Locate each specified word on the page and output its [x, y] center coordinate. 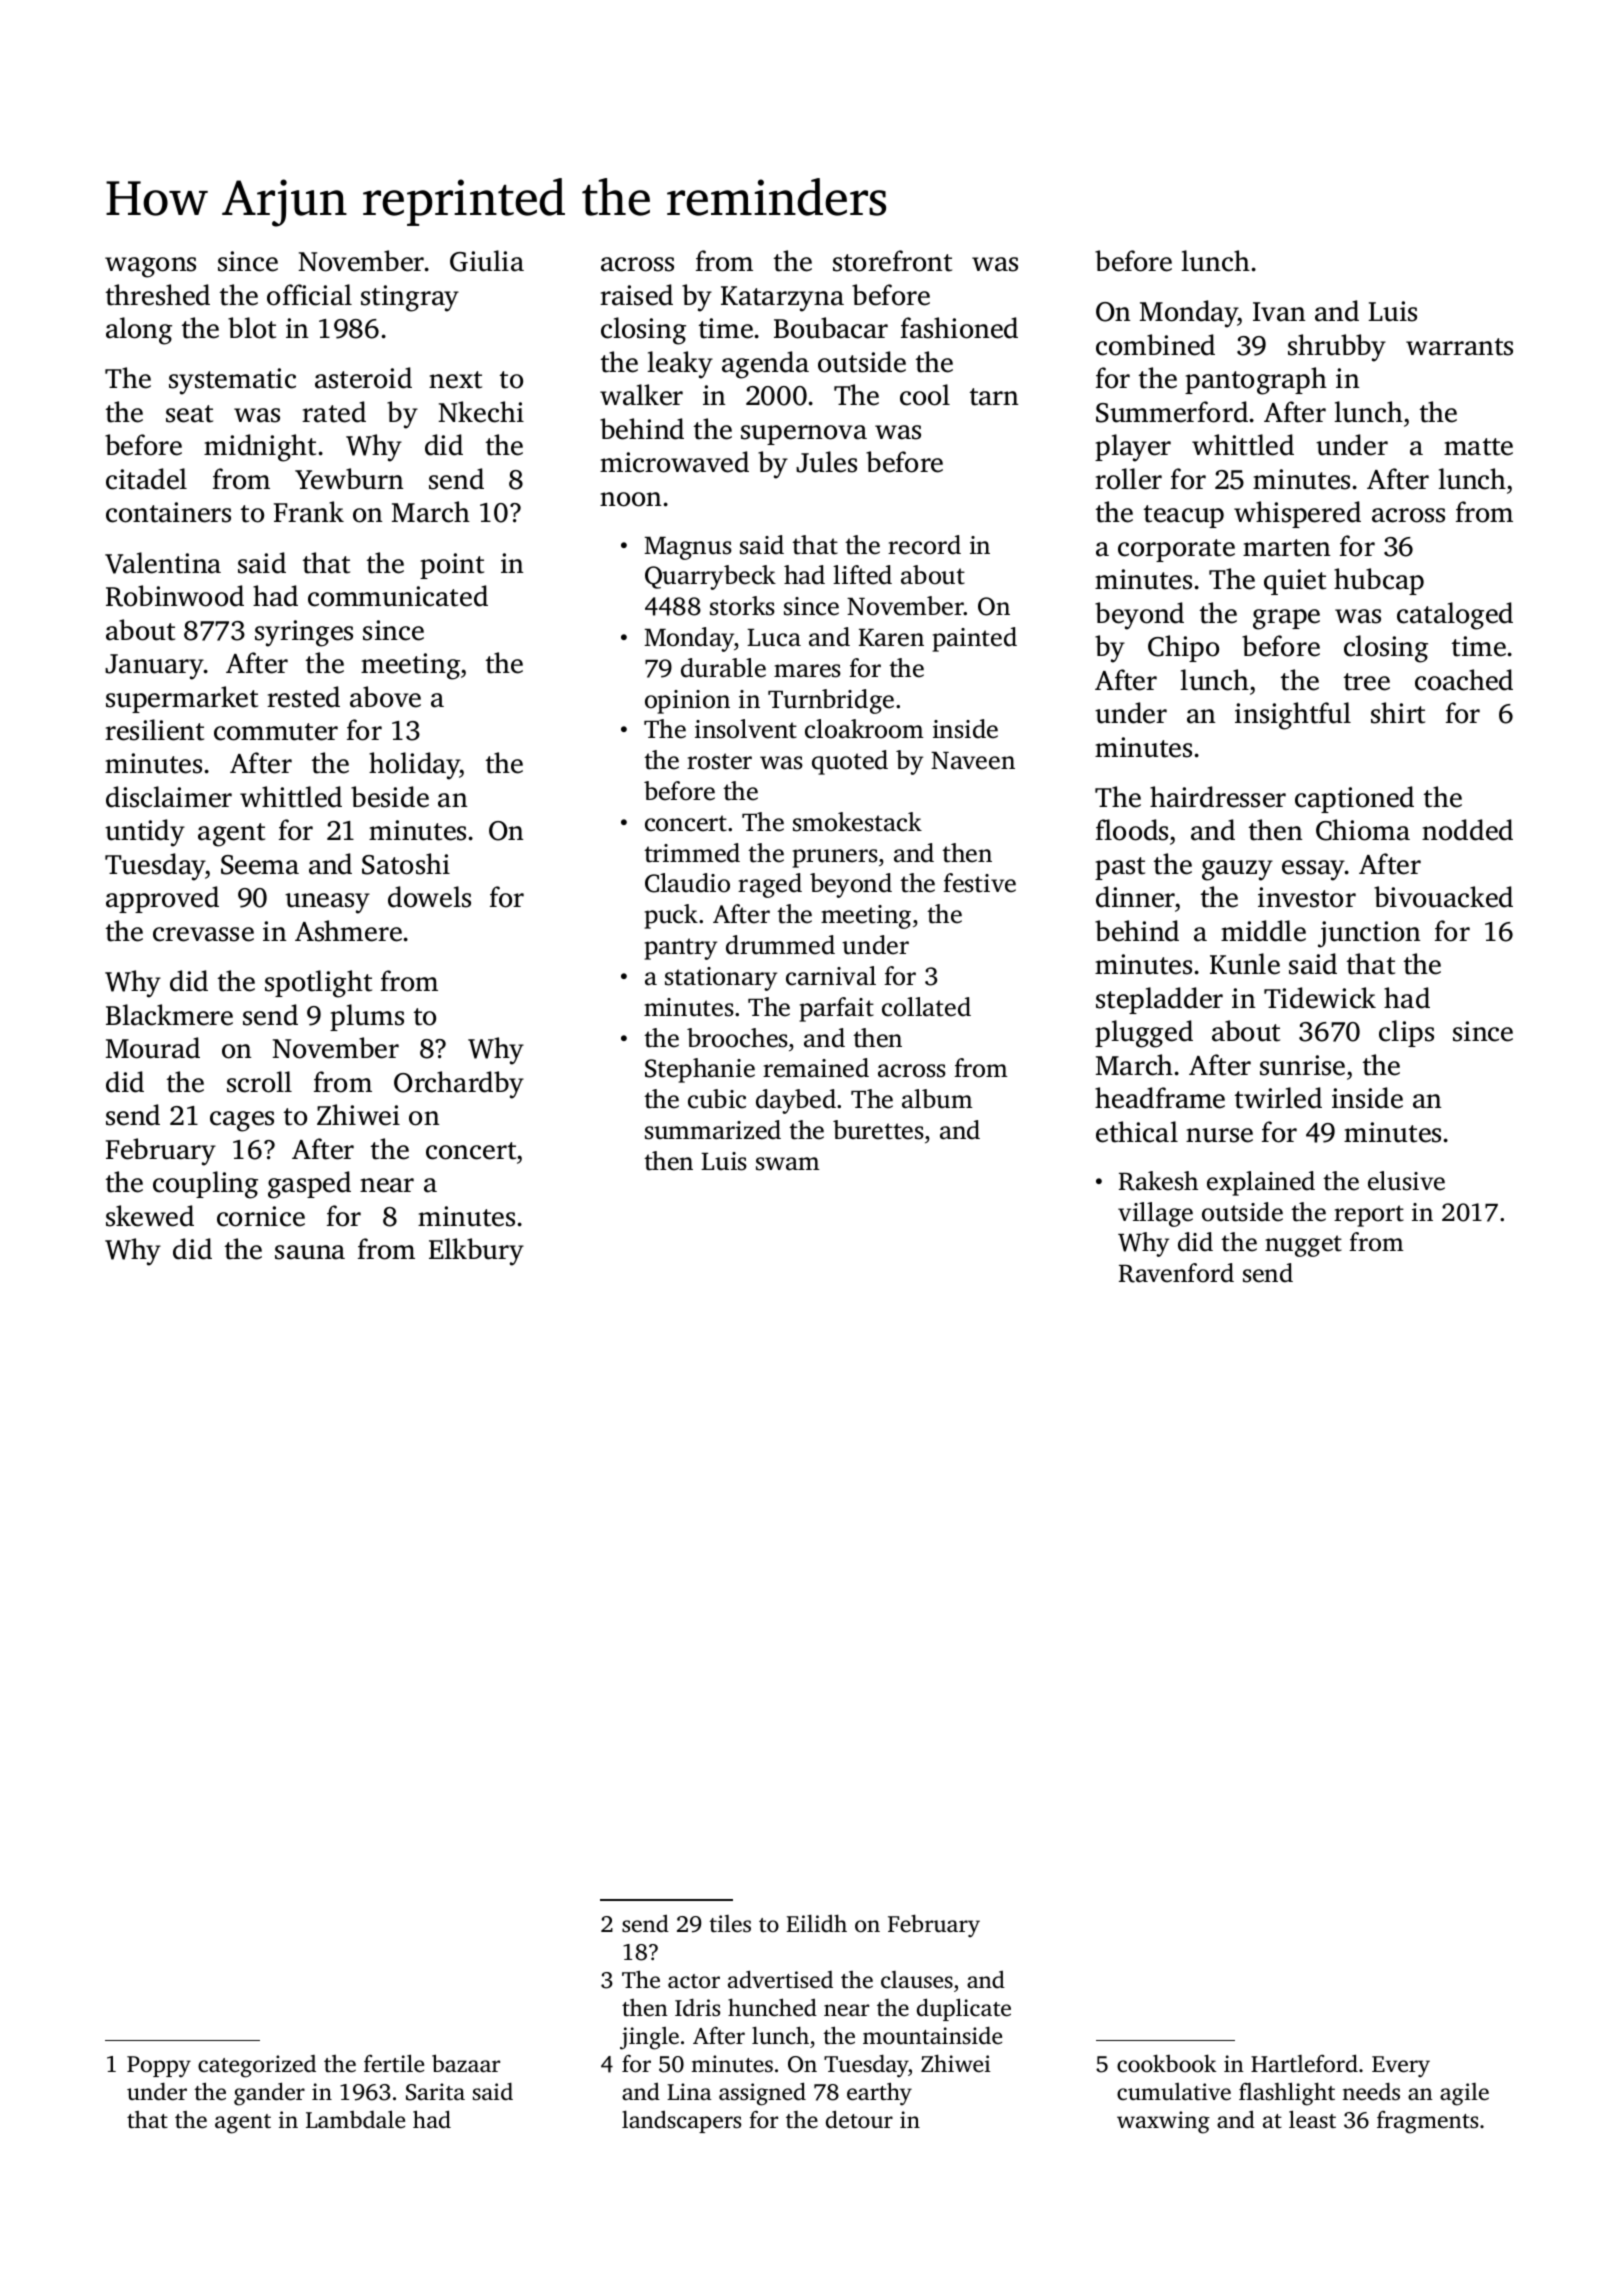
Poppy [159, 2067]
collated [926, 1007]
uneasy [327, 903]
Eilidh [816, 1923]
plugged [1144, 1034]
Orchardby [459, 1085]
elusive [1406, 1181]
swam [788, 1164]
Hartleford [1304, 2063]
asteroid [363, 378]
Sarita [435, 2092]
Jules [826, 462]
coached [1464, 680]
